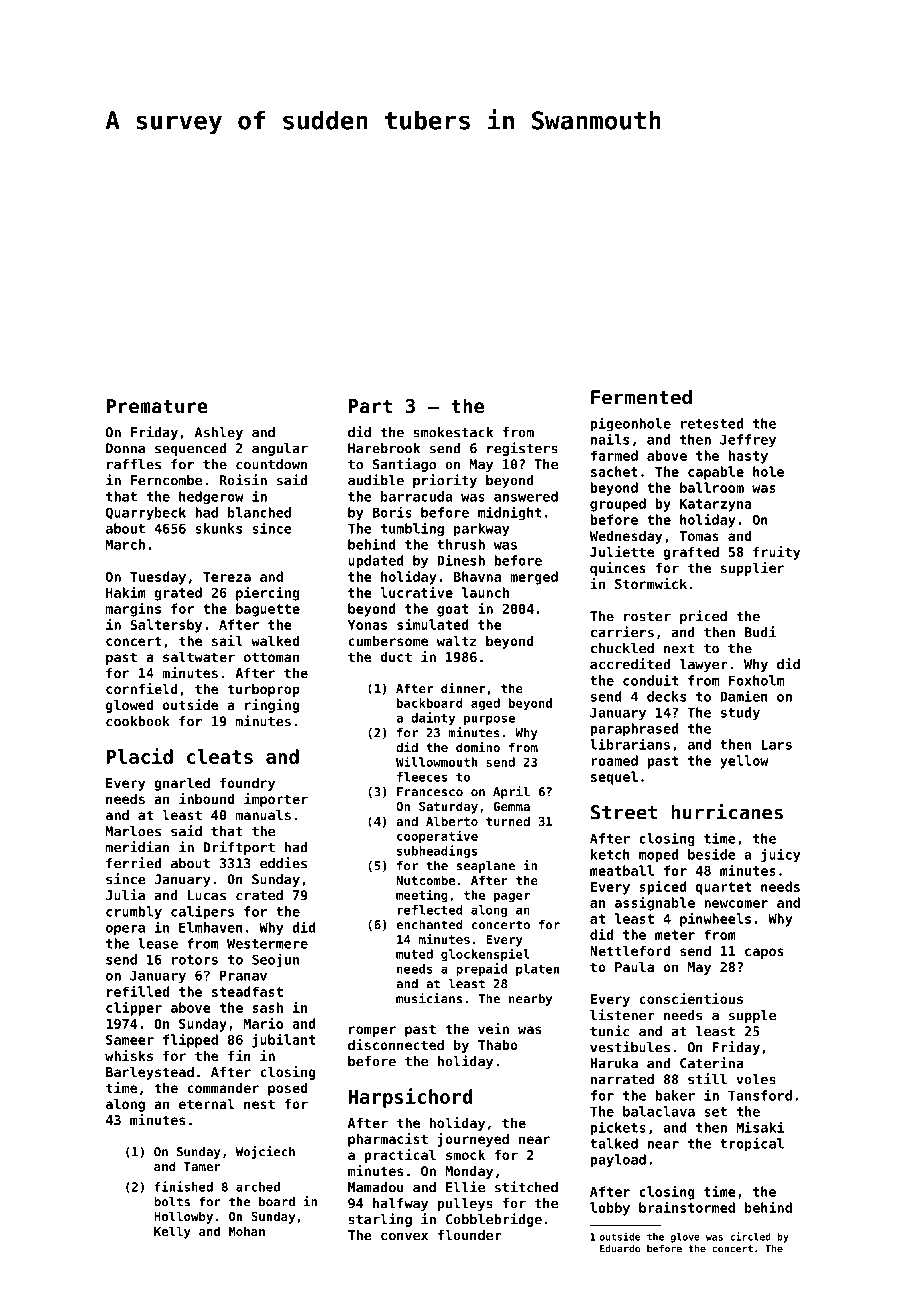 The image size is (908, 1316). What do you see at coordinates (634, 730) in the screenshot?
I see `paraphrased` at bounding box center [634, 730].
